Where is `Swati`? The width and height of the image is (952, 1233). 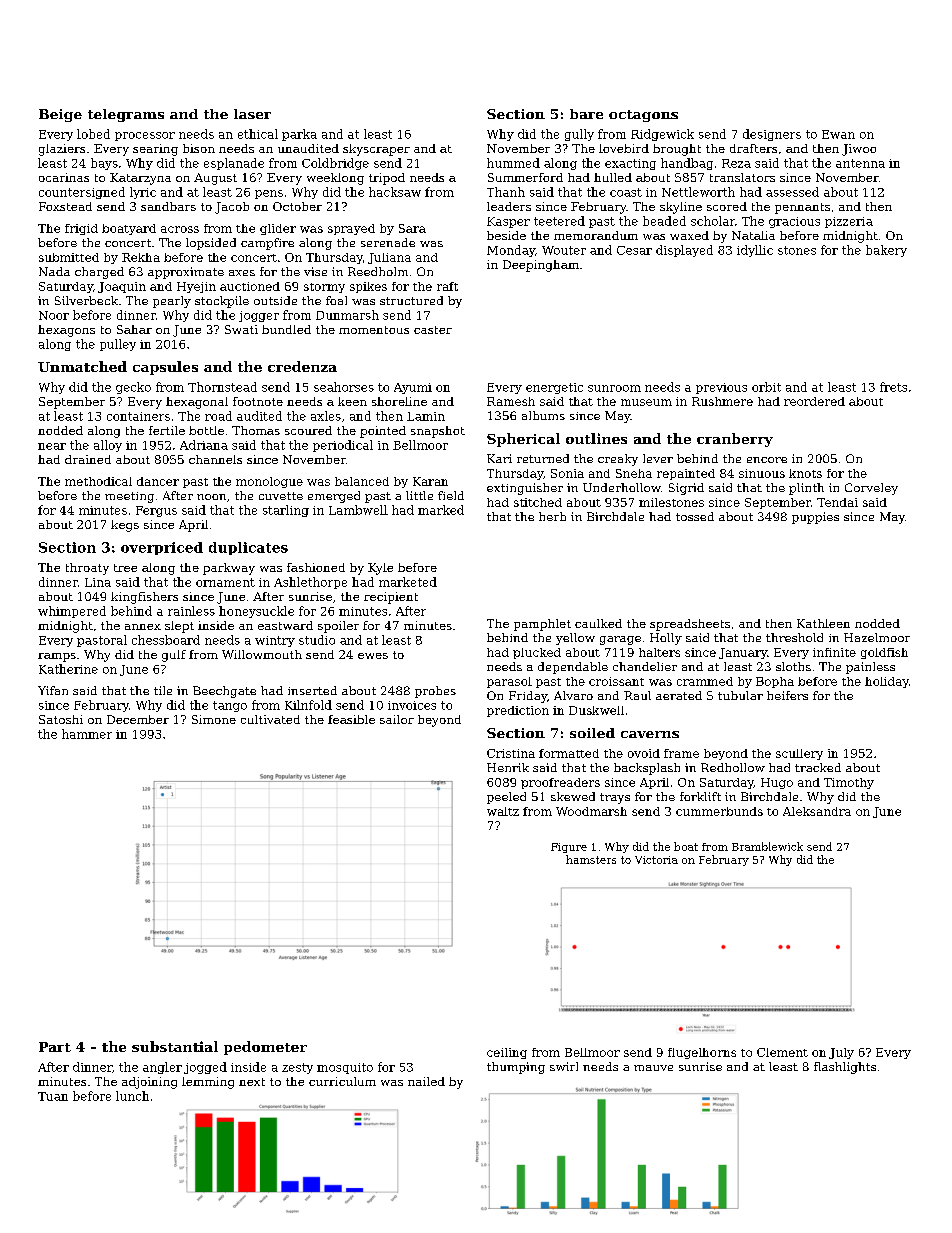 Swati is located at coordinates (241, 329).
